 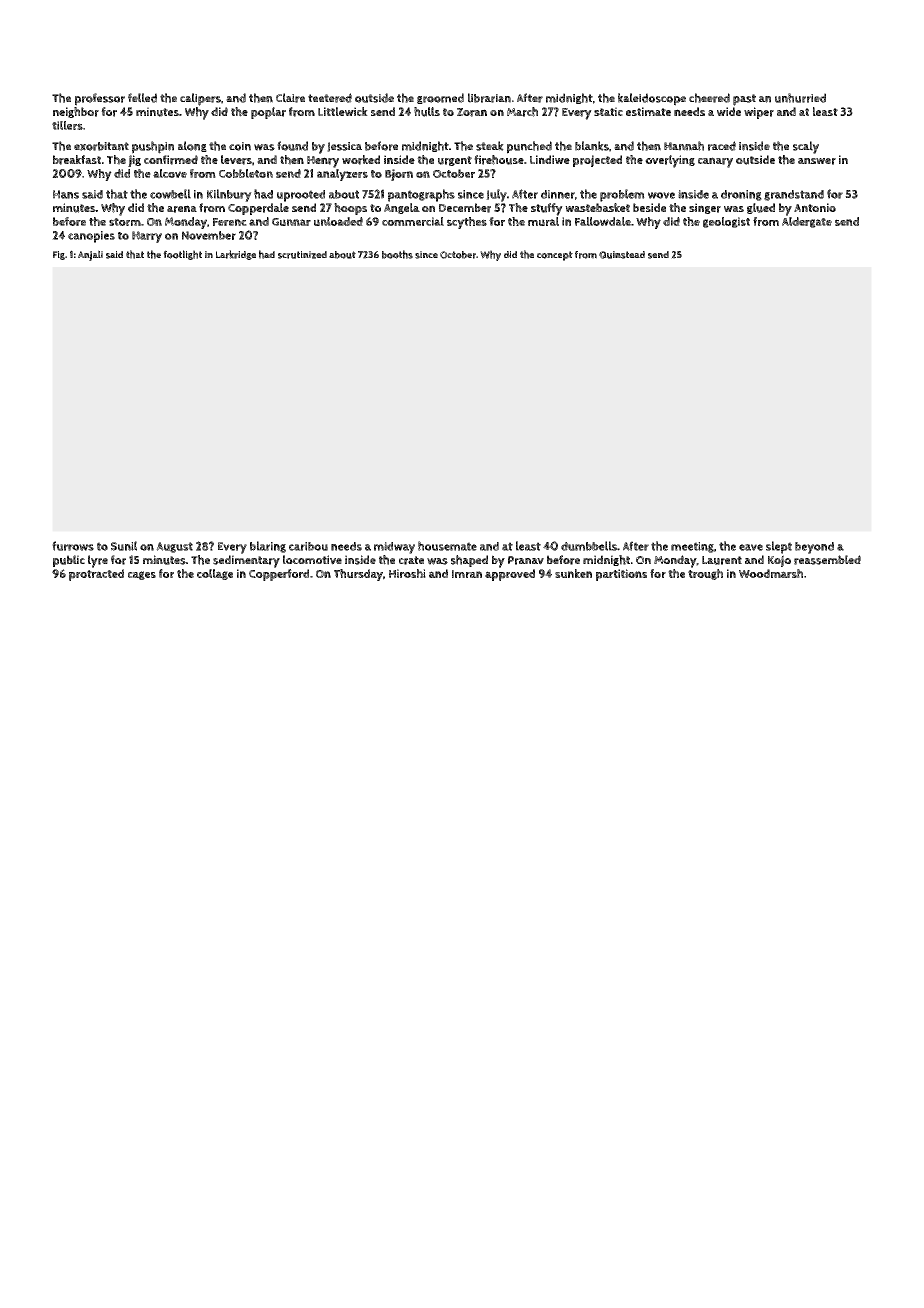 I want to click on Anjali, so click(x=90, y=255).
